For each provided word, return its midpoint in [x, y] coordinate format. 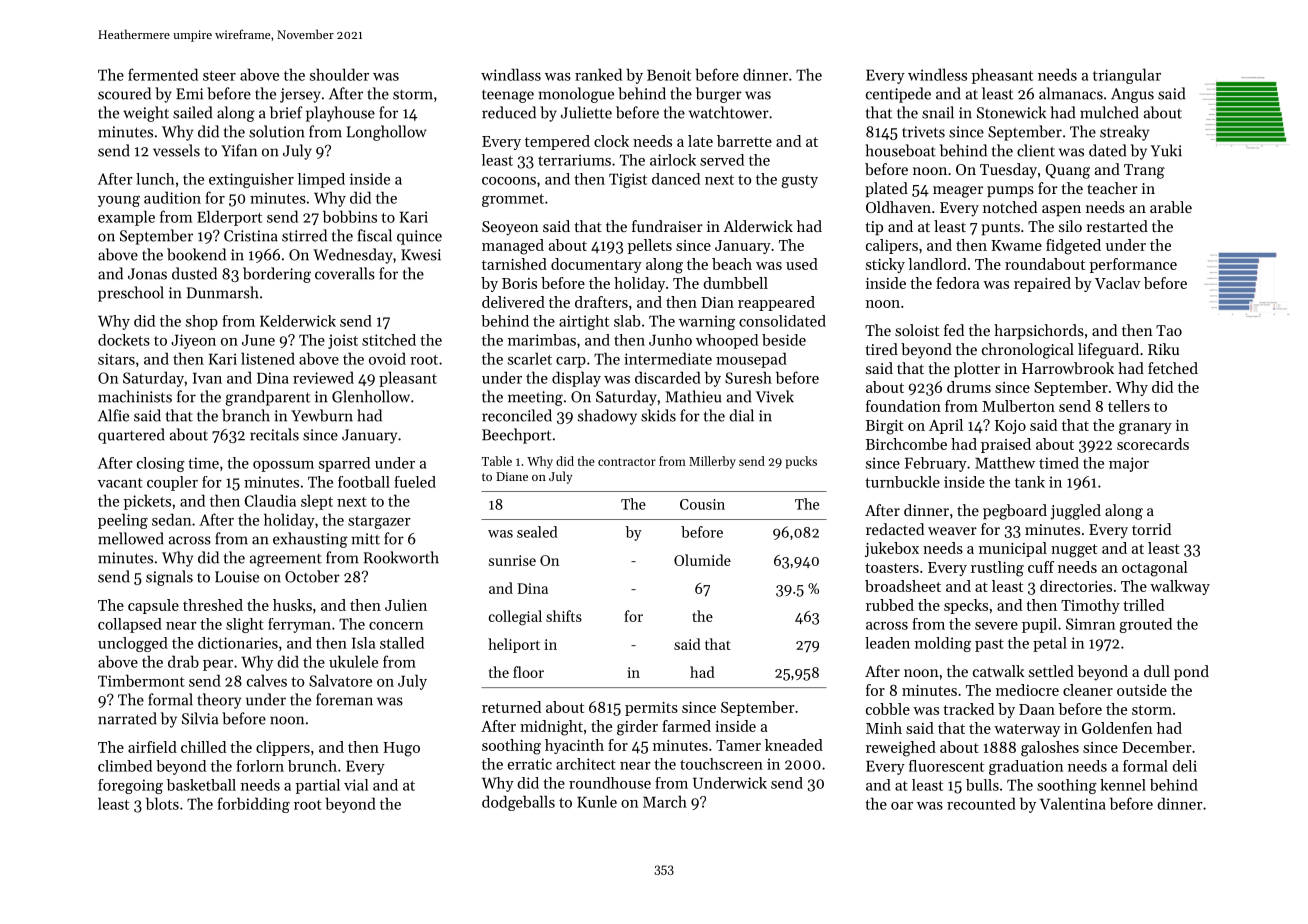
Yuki [1166, 150]
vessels [176, 150]
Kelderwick [298, 321]
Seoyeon [510, 228]
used [802, 264]
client [1036, 150]
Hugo [401, 749]
